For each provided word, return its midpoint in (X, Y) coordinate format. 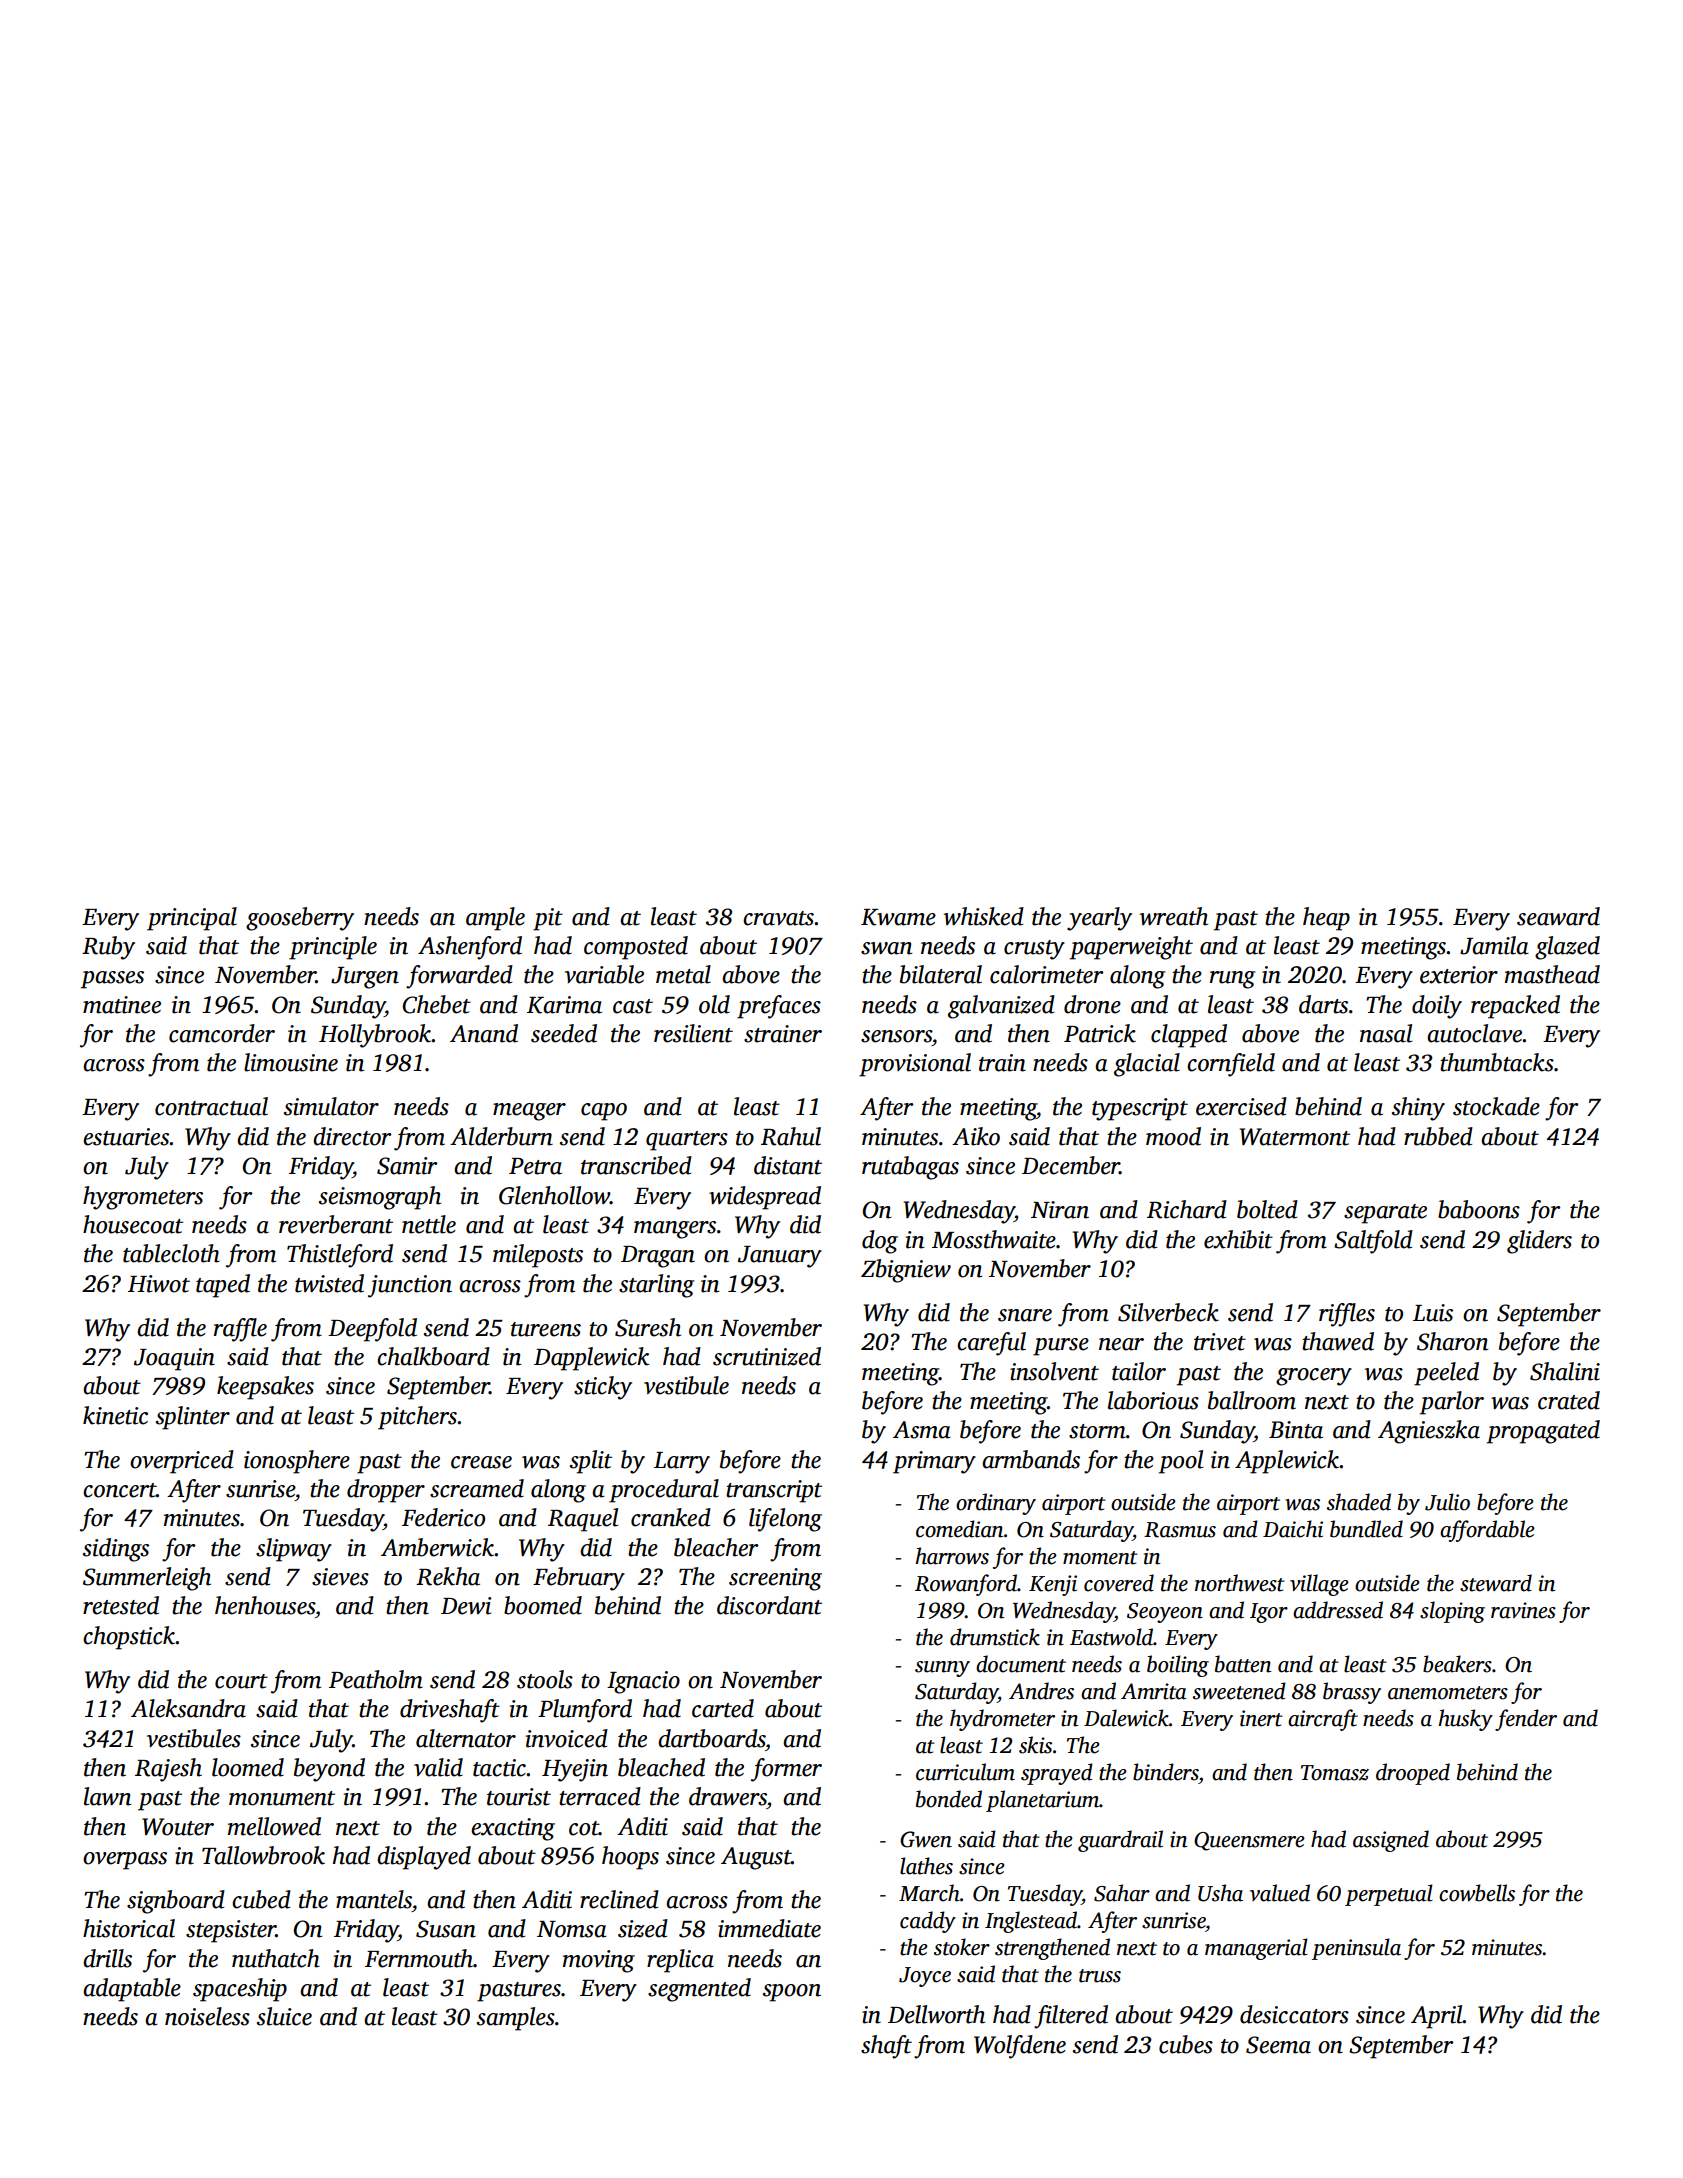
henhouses (265, 1605)
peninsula (1356, 1949)
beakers (1457, 1664)
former (786, 1770)
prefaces (779, 1007)
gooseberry (300, 919)
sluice (284, 2016)
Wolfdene (1020, 2047)
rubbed (1438, 1136)
